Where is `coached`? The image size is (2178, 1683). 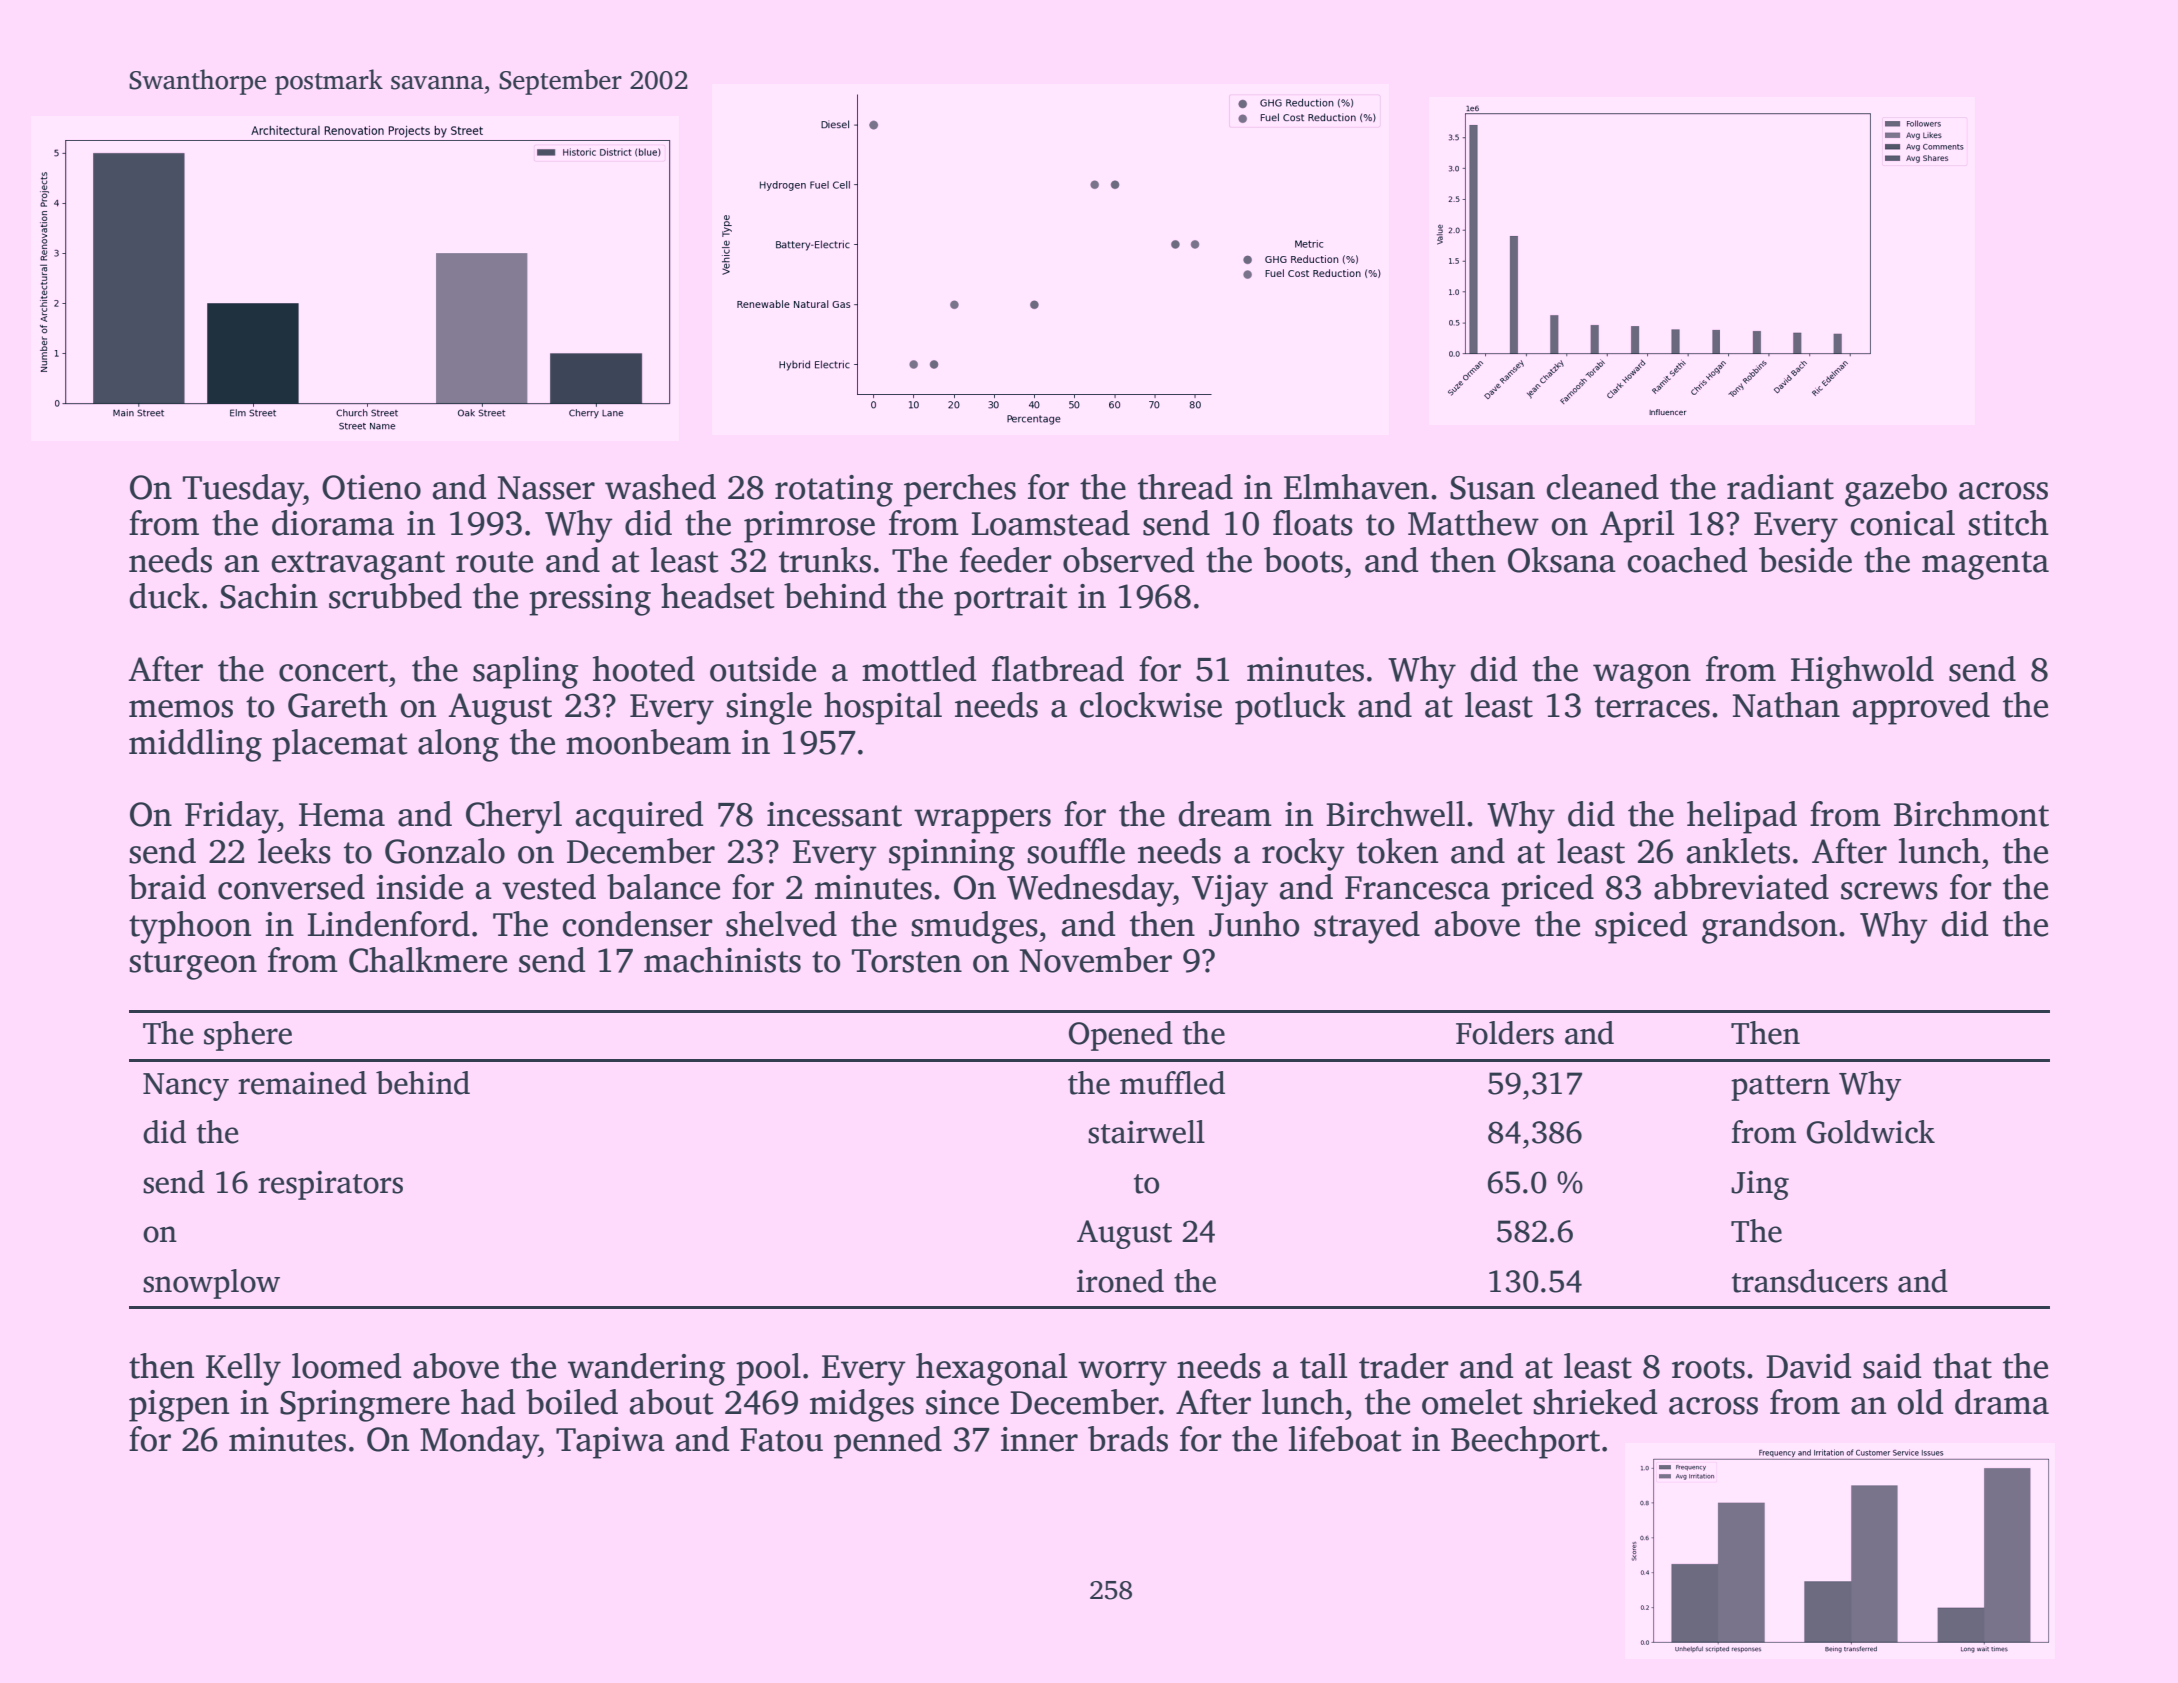 coached is located at coordinates (1687, 560).
